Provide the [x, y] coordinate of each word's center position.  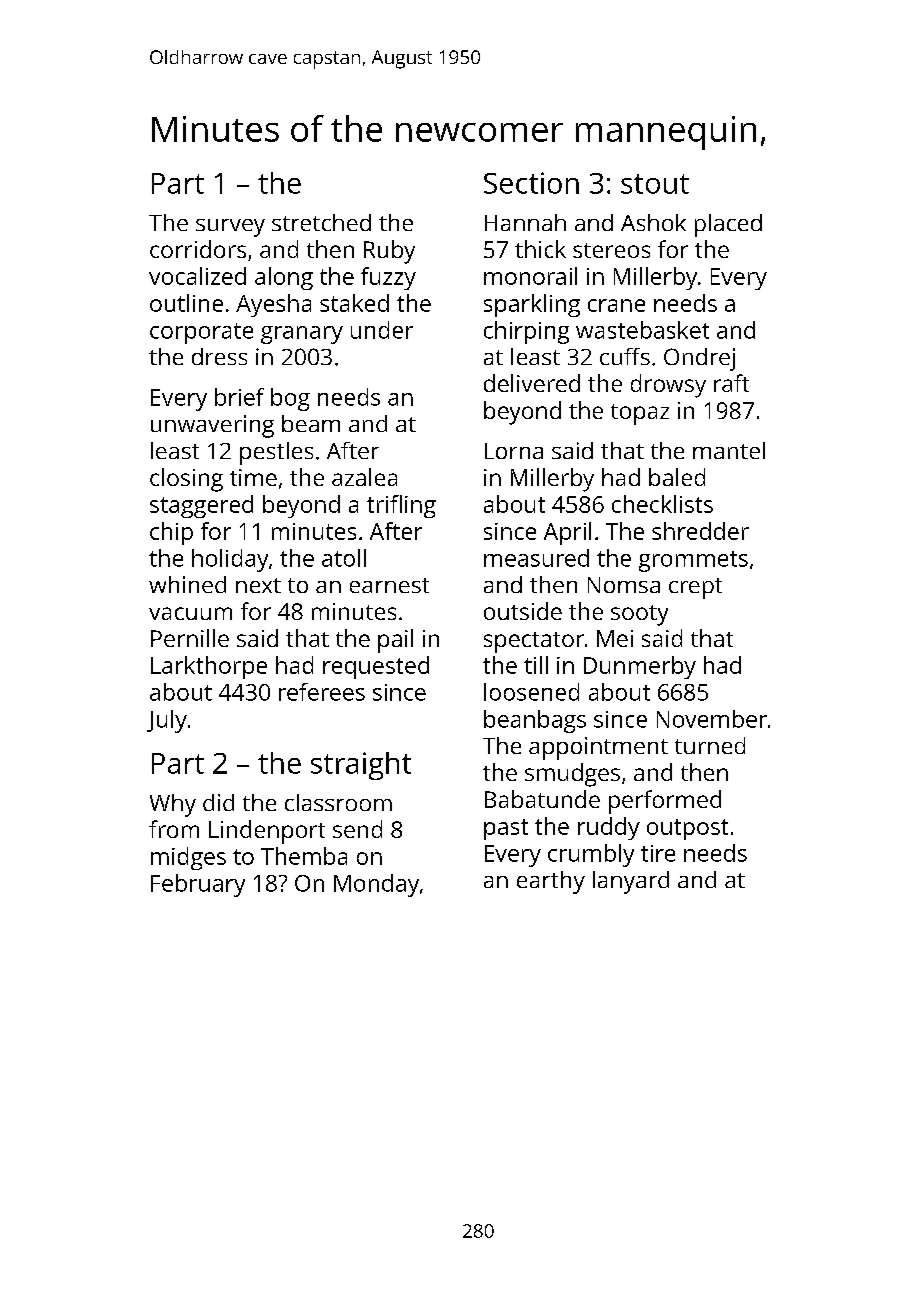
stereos [611, 250]
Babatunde [542, 799]
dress [219, 356]
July [167, 721]
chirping [526, 332]
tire [658, 853]
